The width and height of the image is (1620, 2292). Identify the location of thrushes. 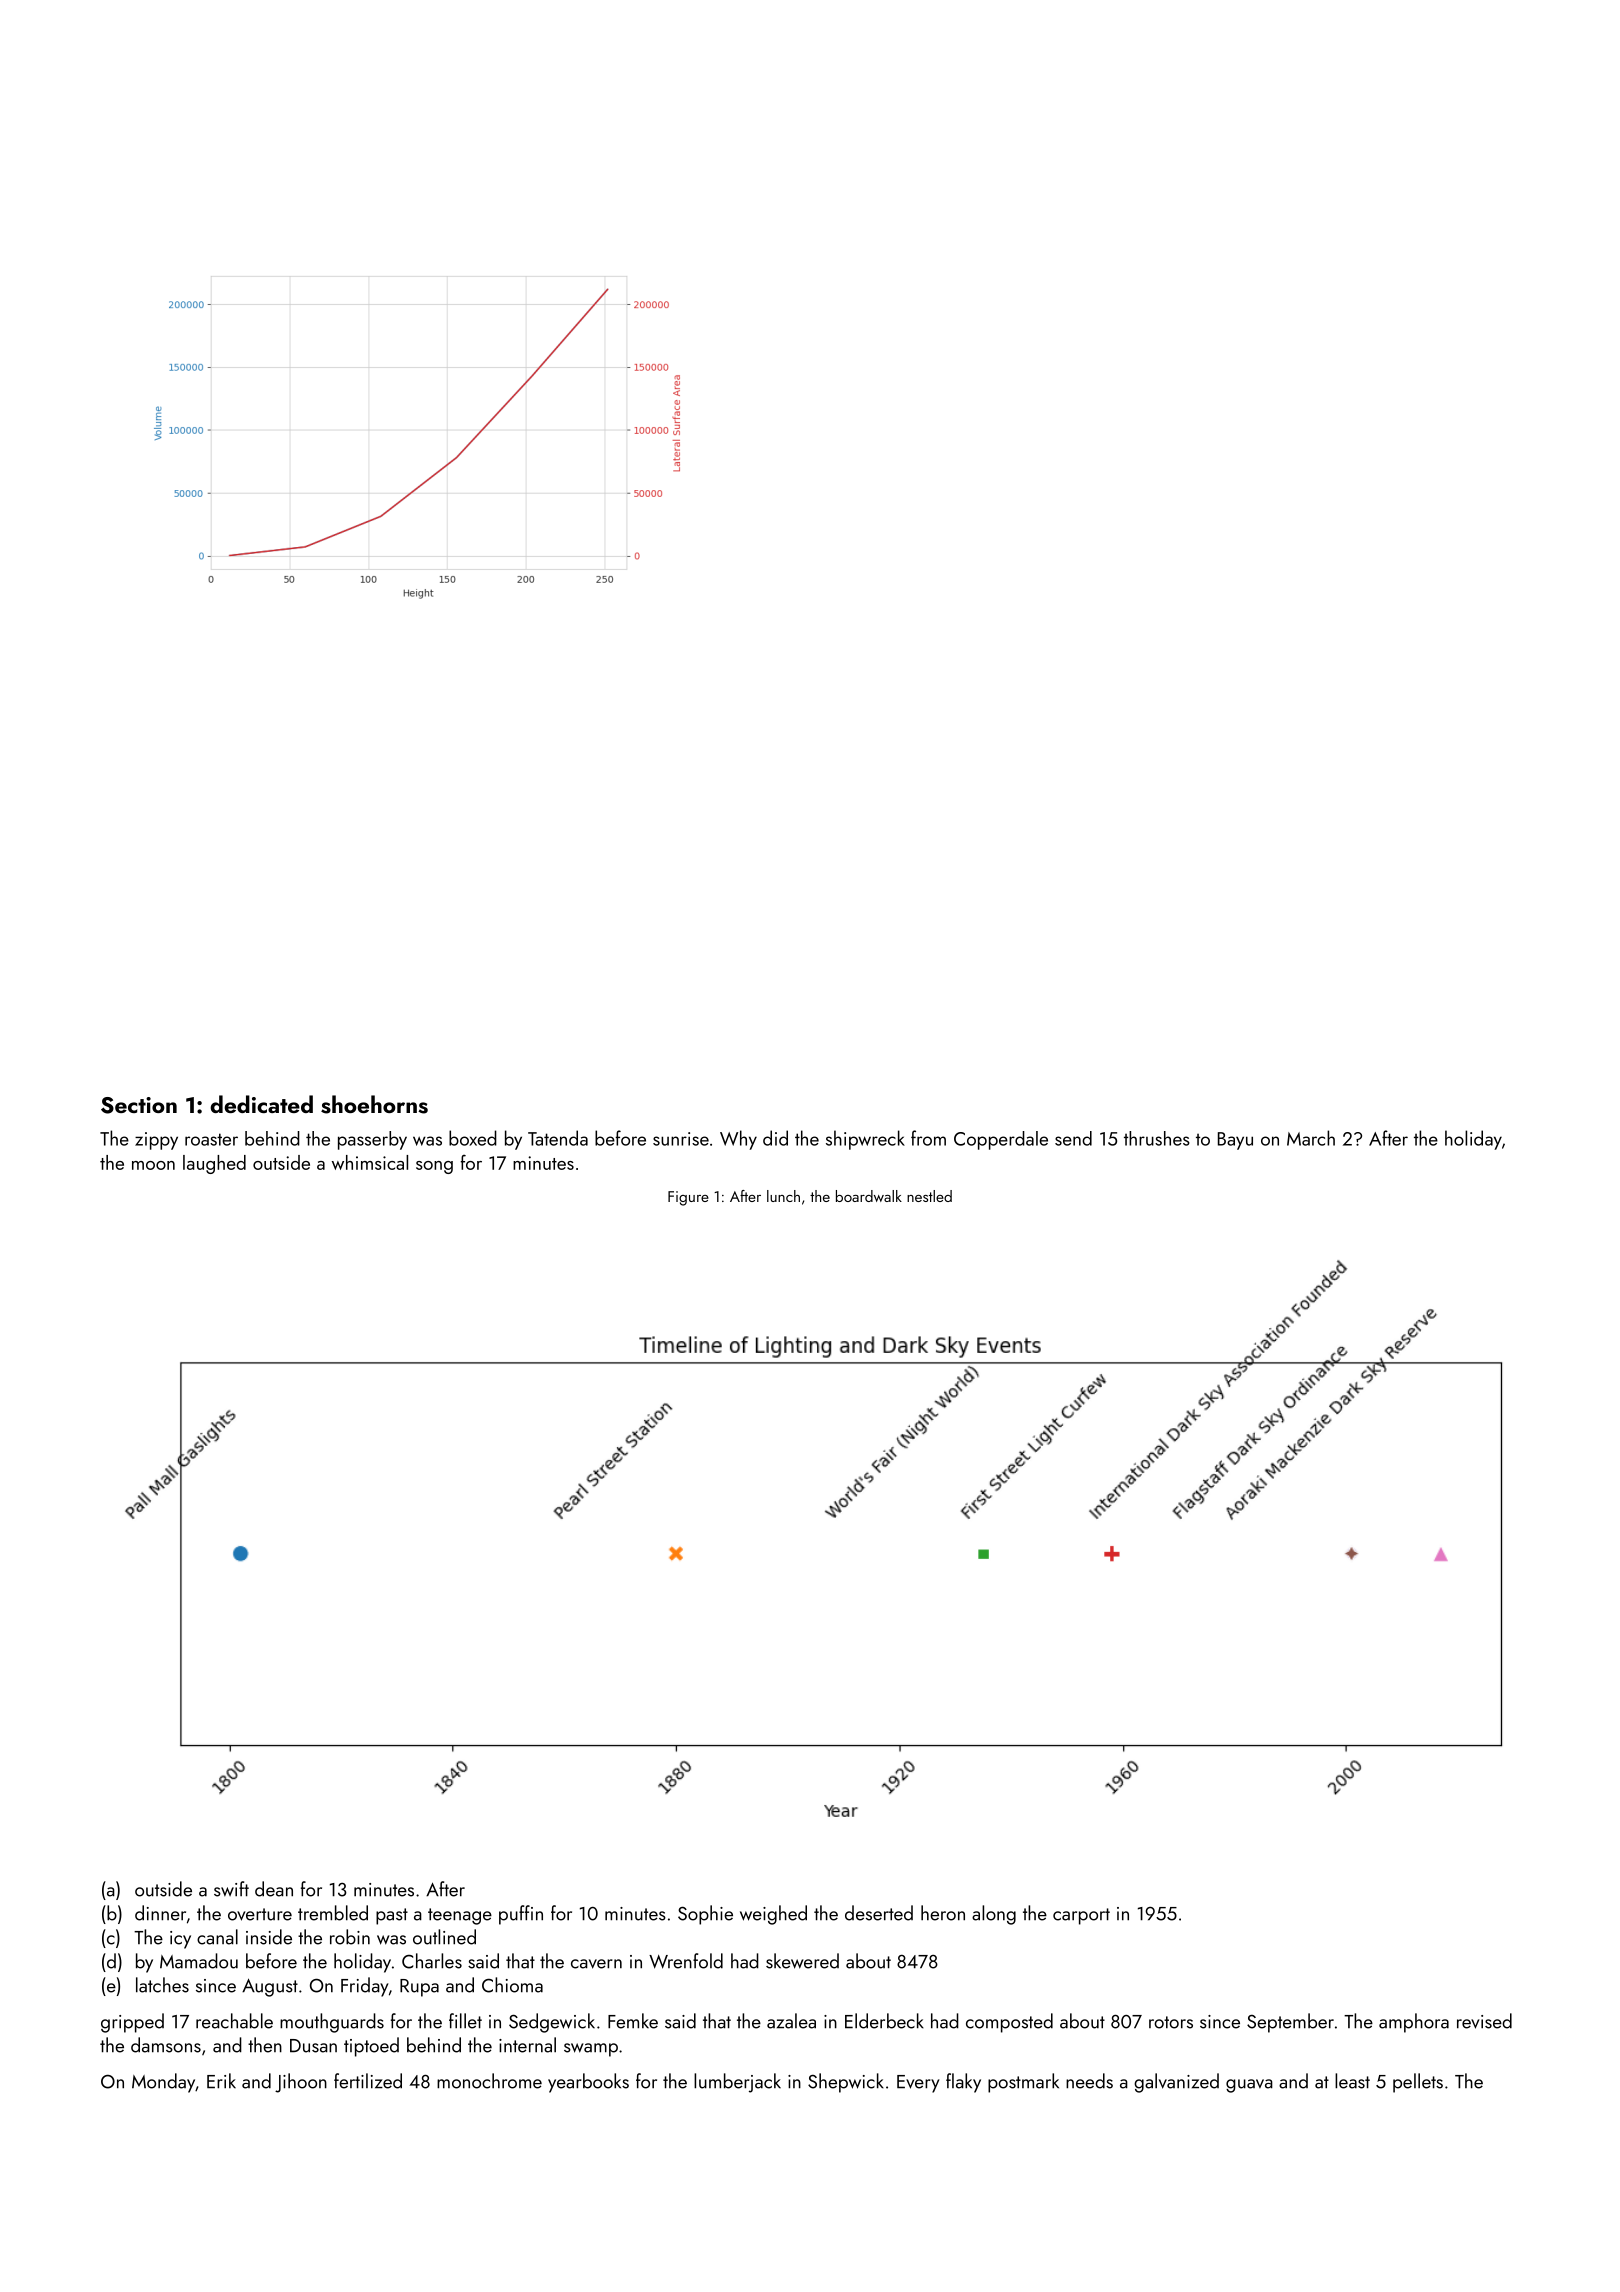
(1157, 1138).
